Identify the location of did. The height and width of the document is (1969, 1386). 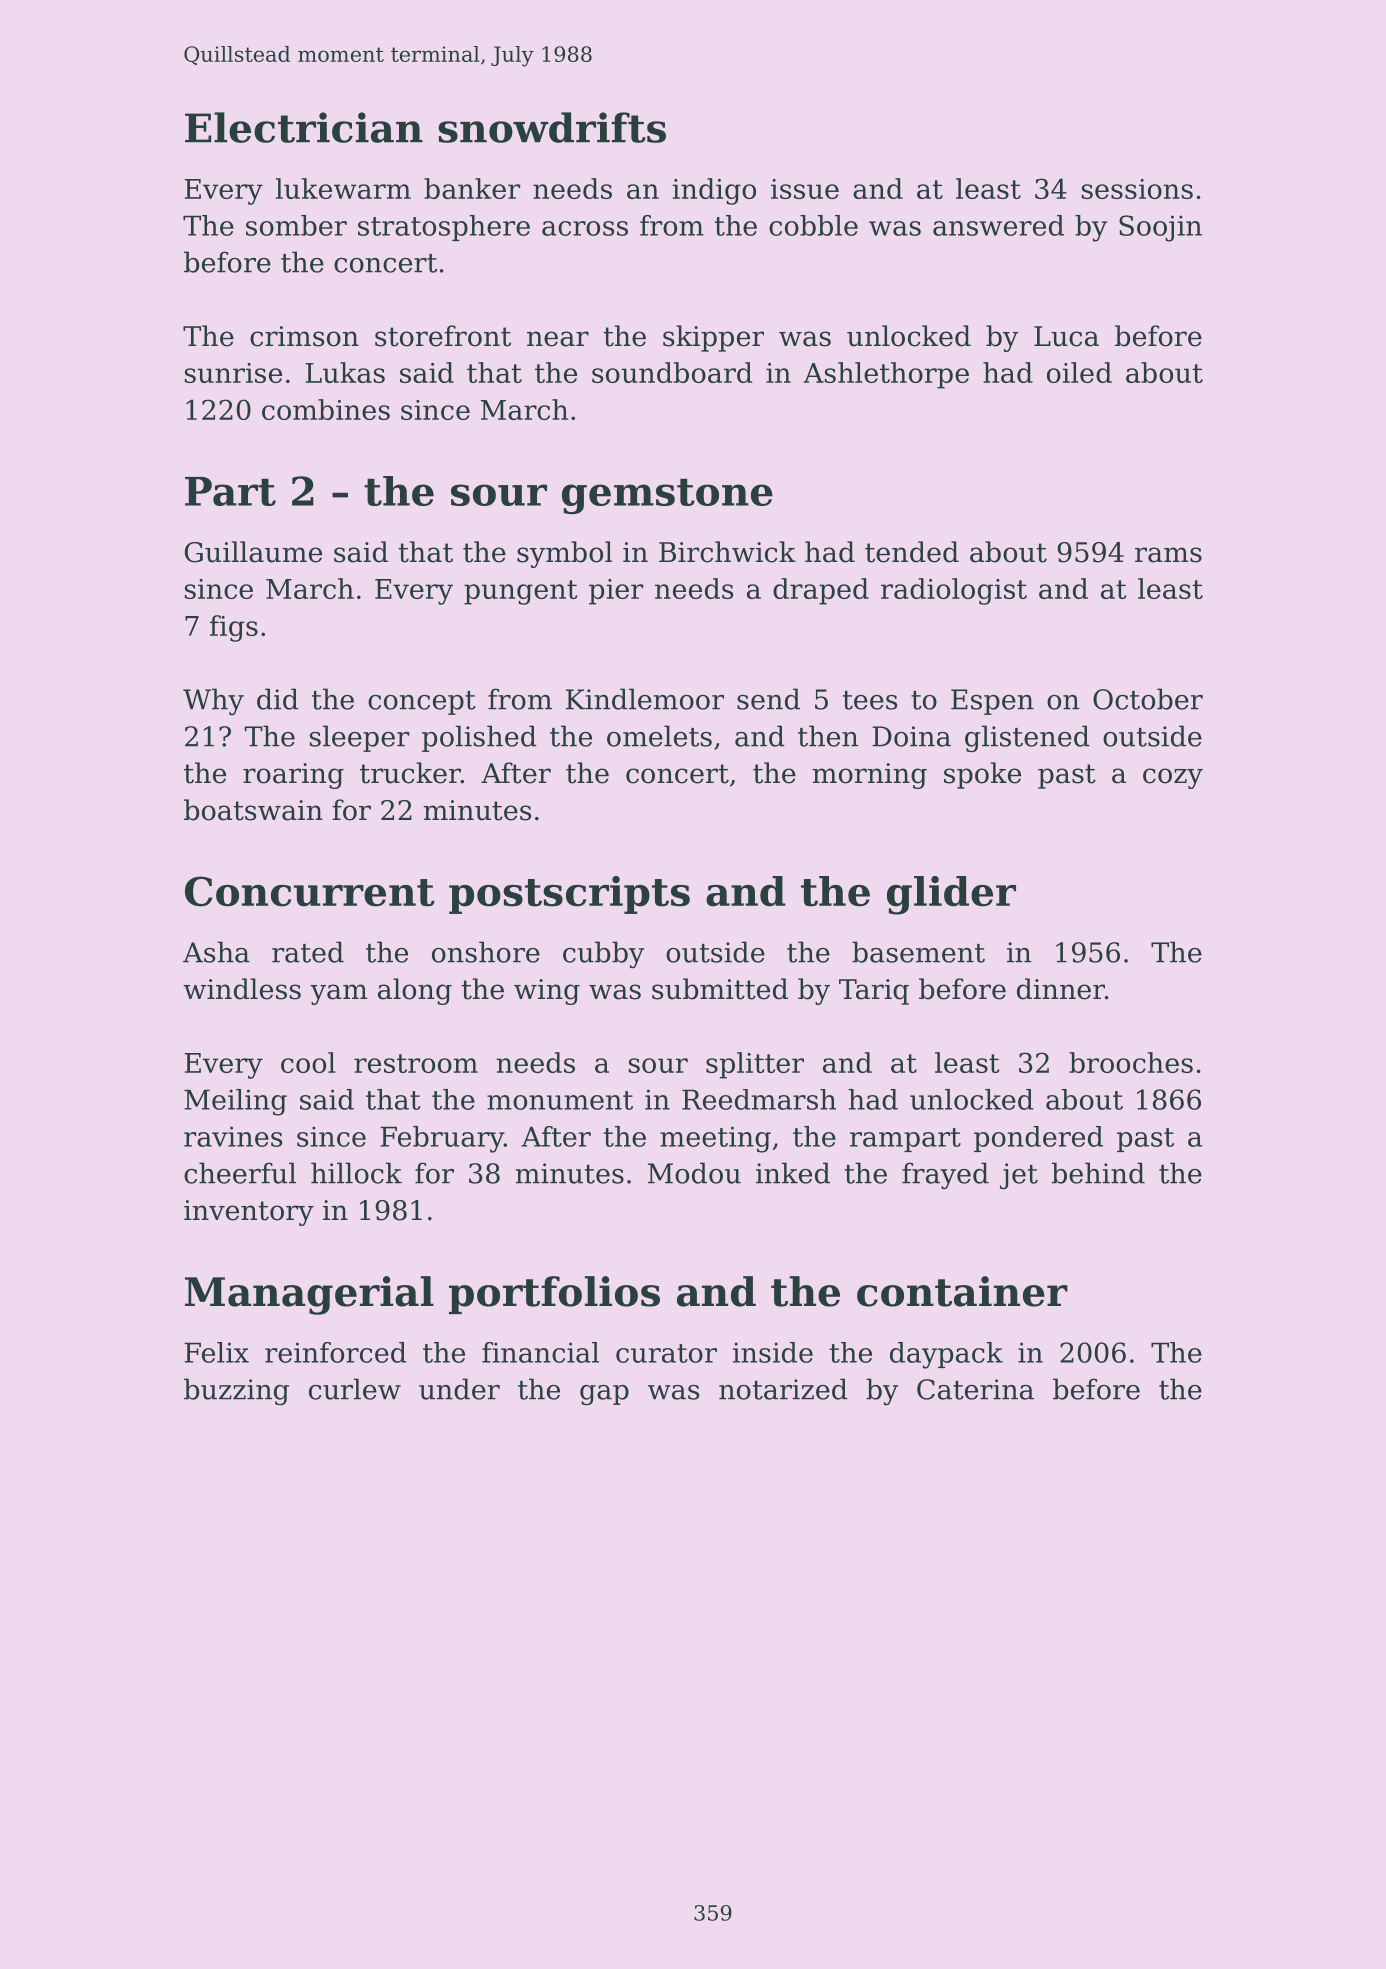
(278, 699).
